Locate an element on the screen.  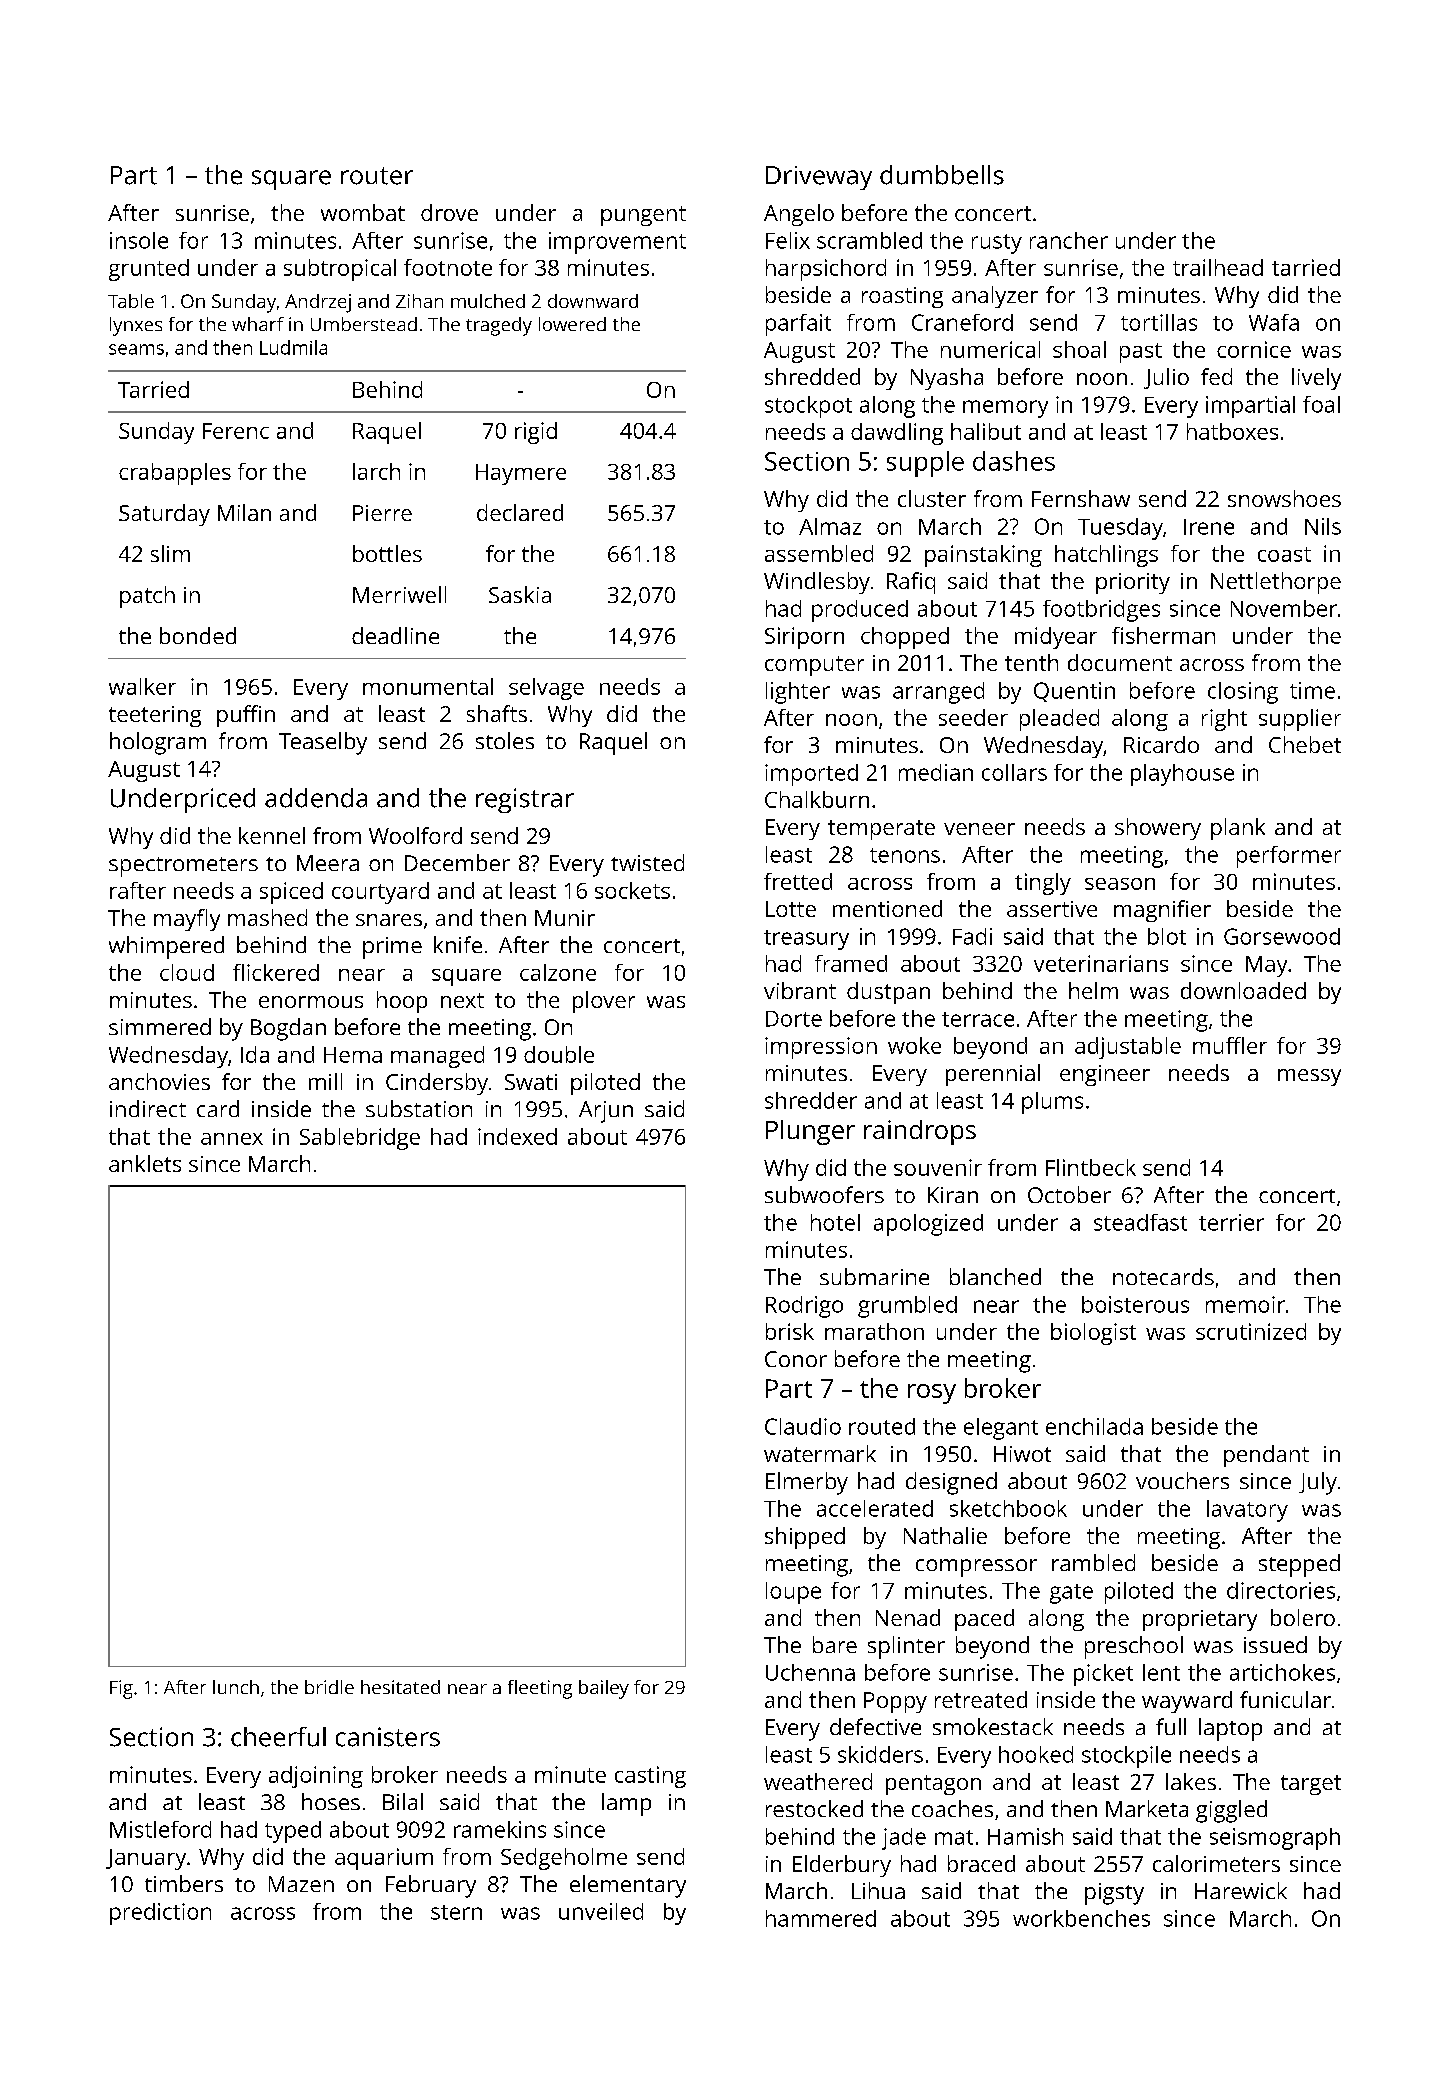
tortillas is located at coordinates (1159, 322).
